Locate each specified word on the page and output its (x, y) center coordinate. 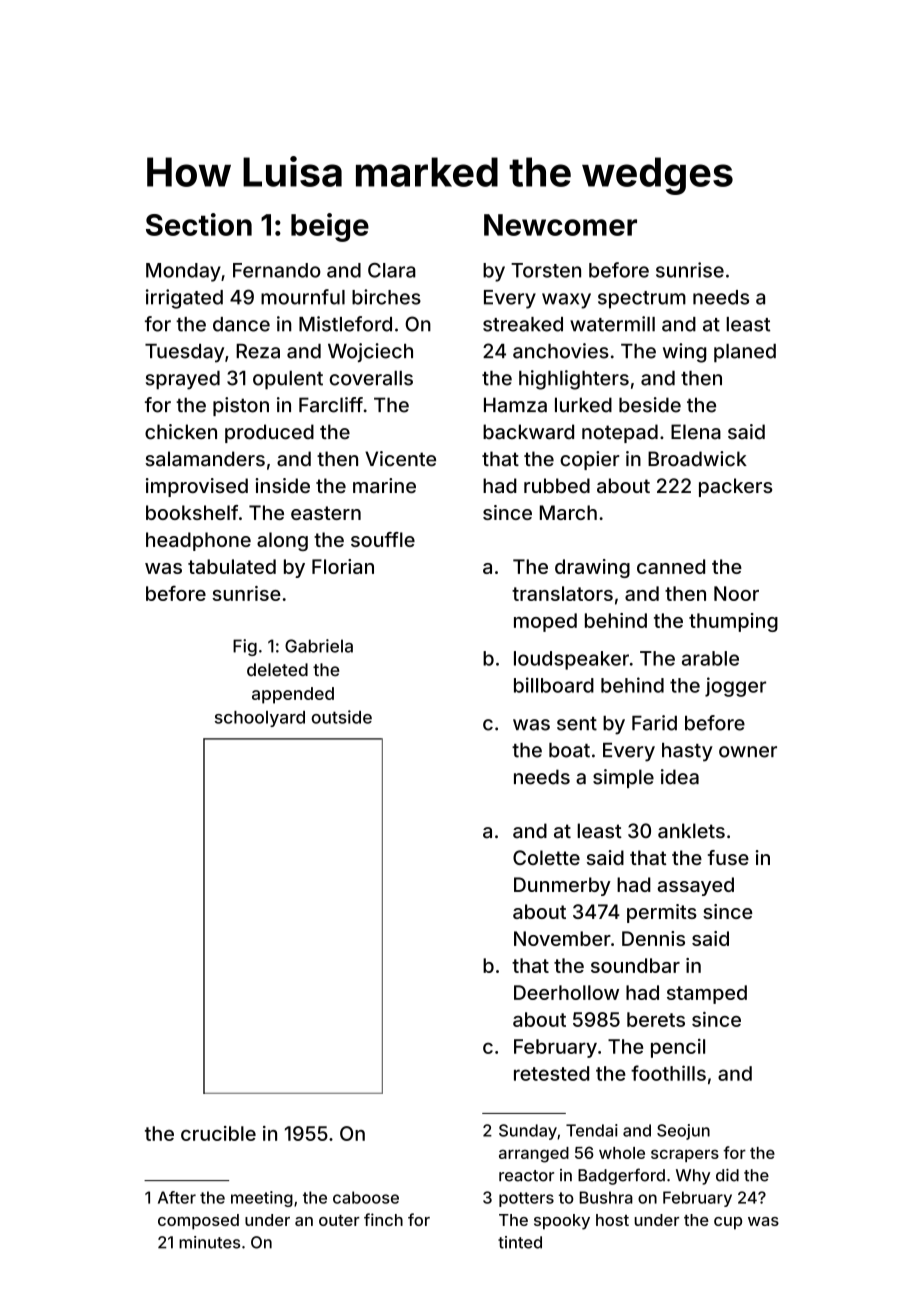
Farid (654, 723)
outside (342, 717)
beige (330, 227)
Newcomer (560, 225)
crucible (218, 1133)
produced (269, 433)
